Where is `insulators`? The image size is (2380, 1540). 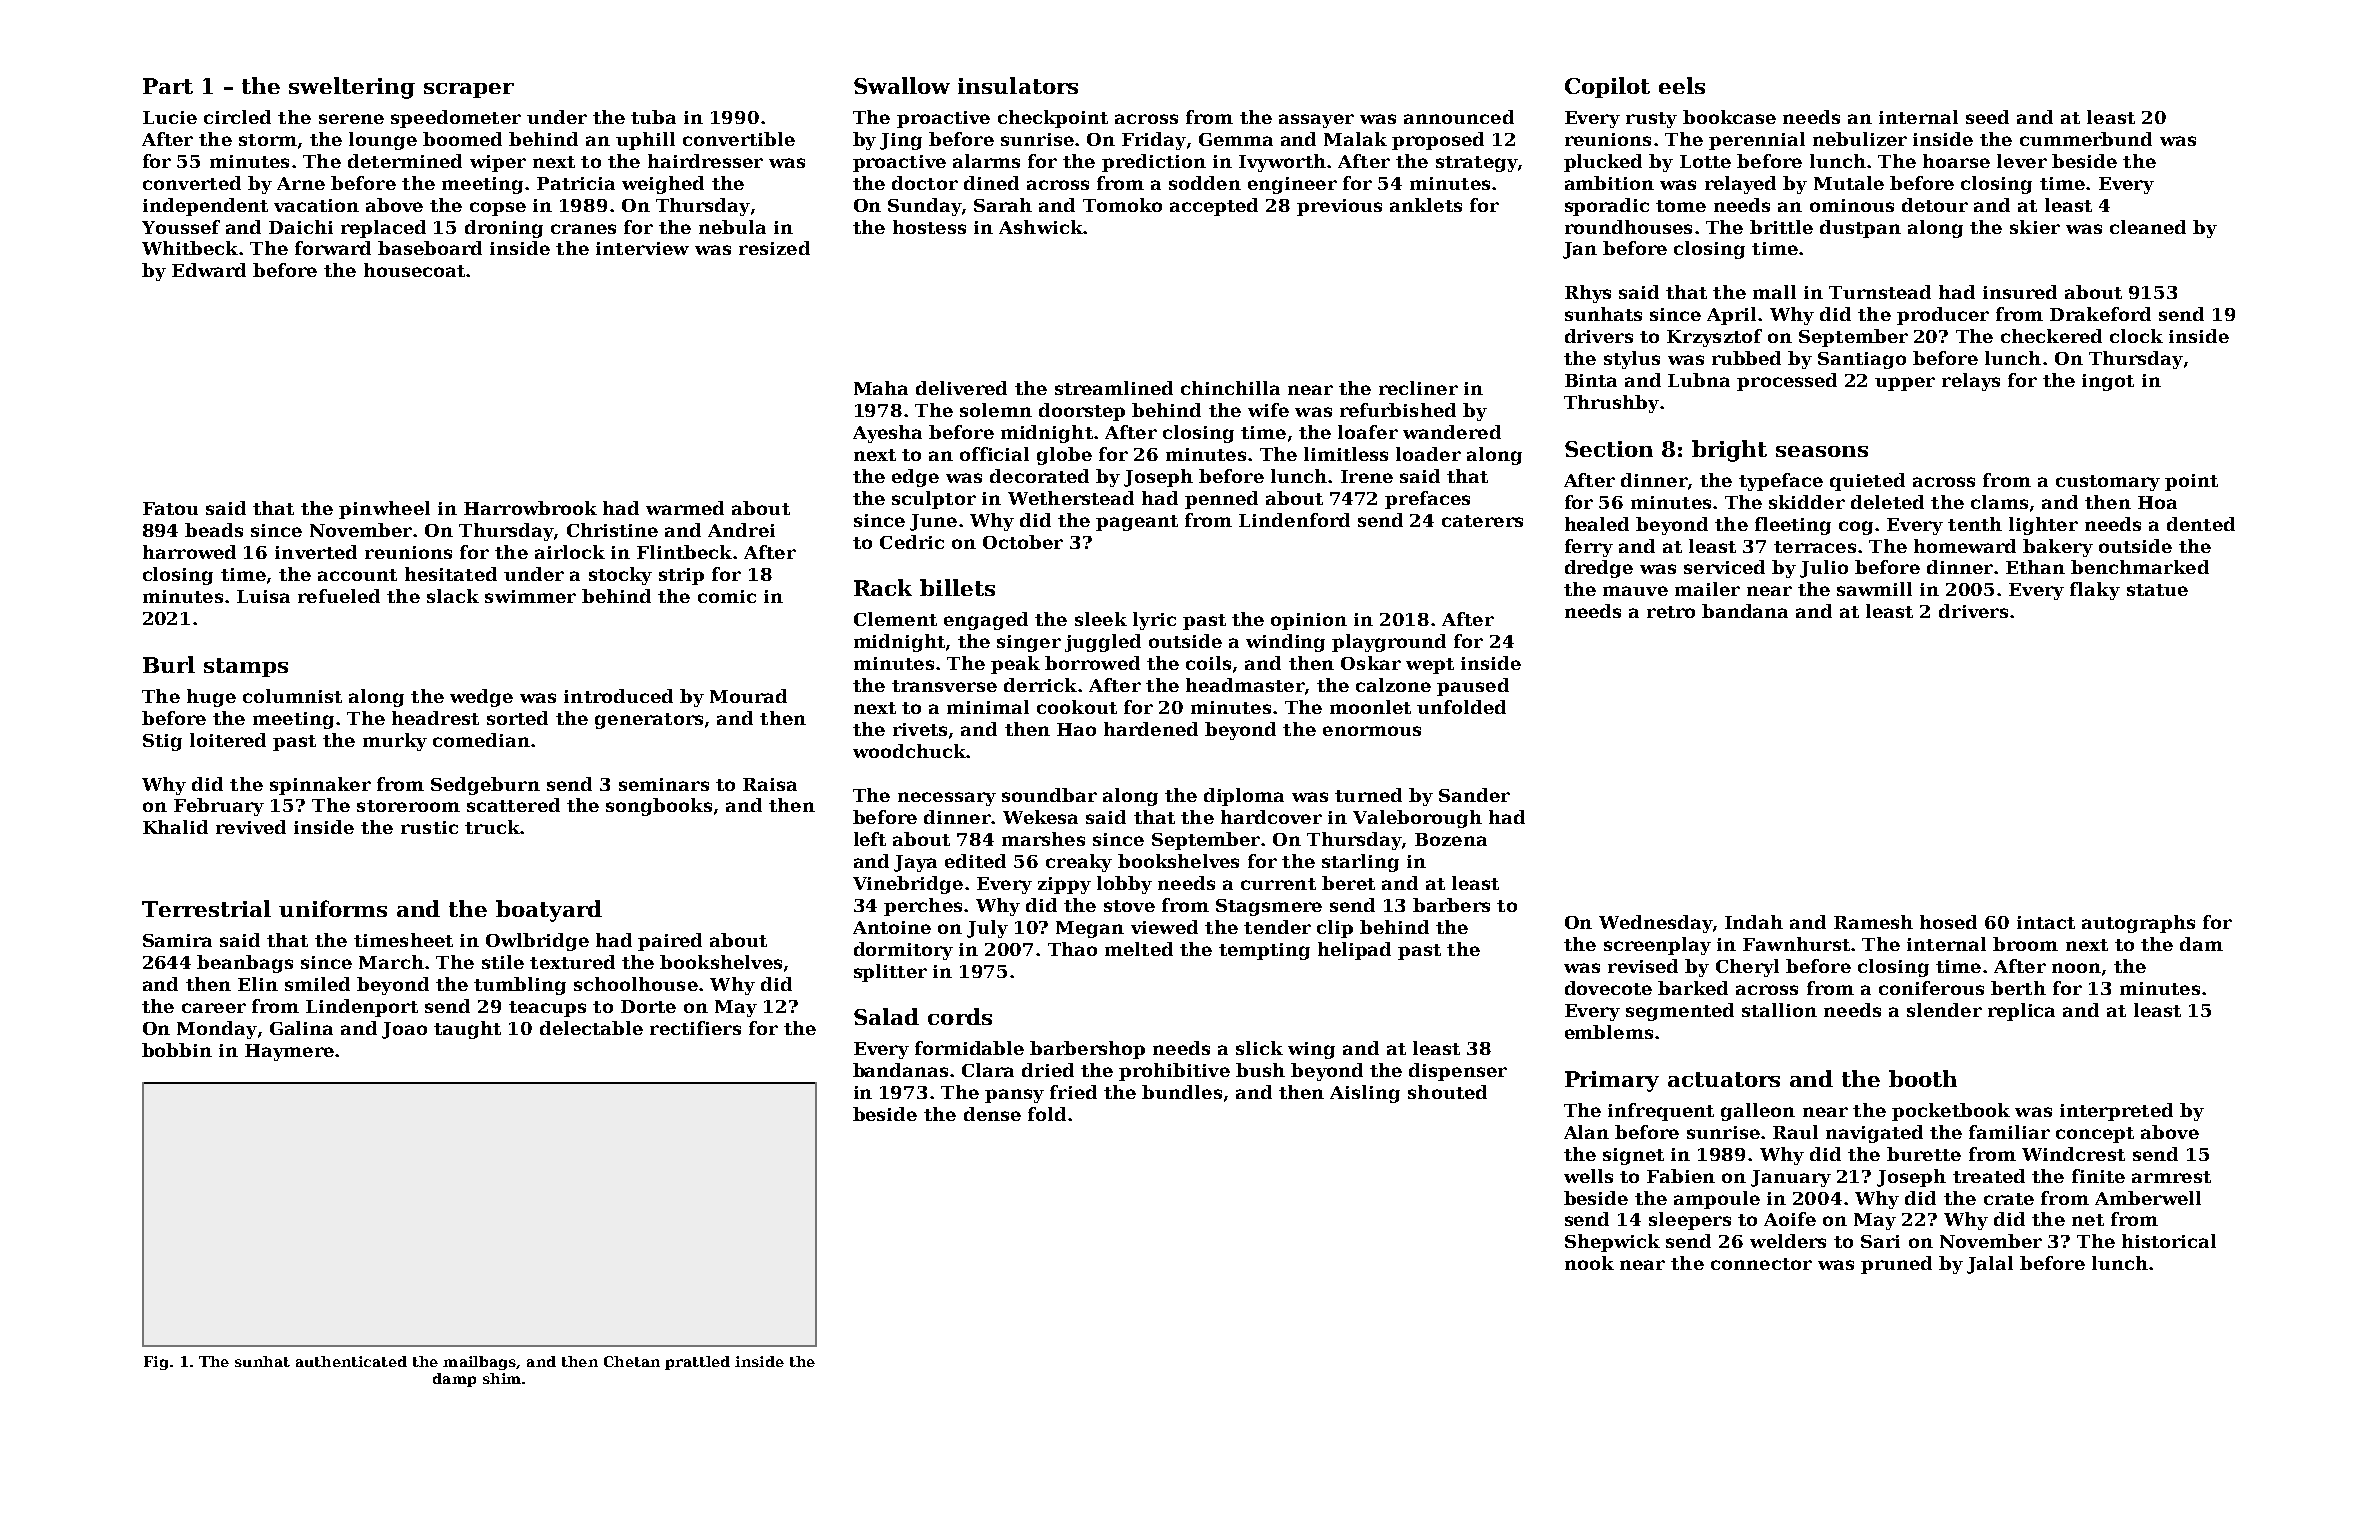 insulators is located at coordinates (1018, 85).
